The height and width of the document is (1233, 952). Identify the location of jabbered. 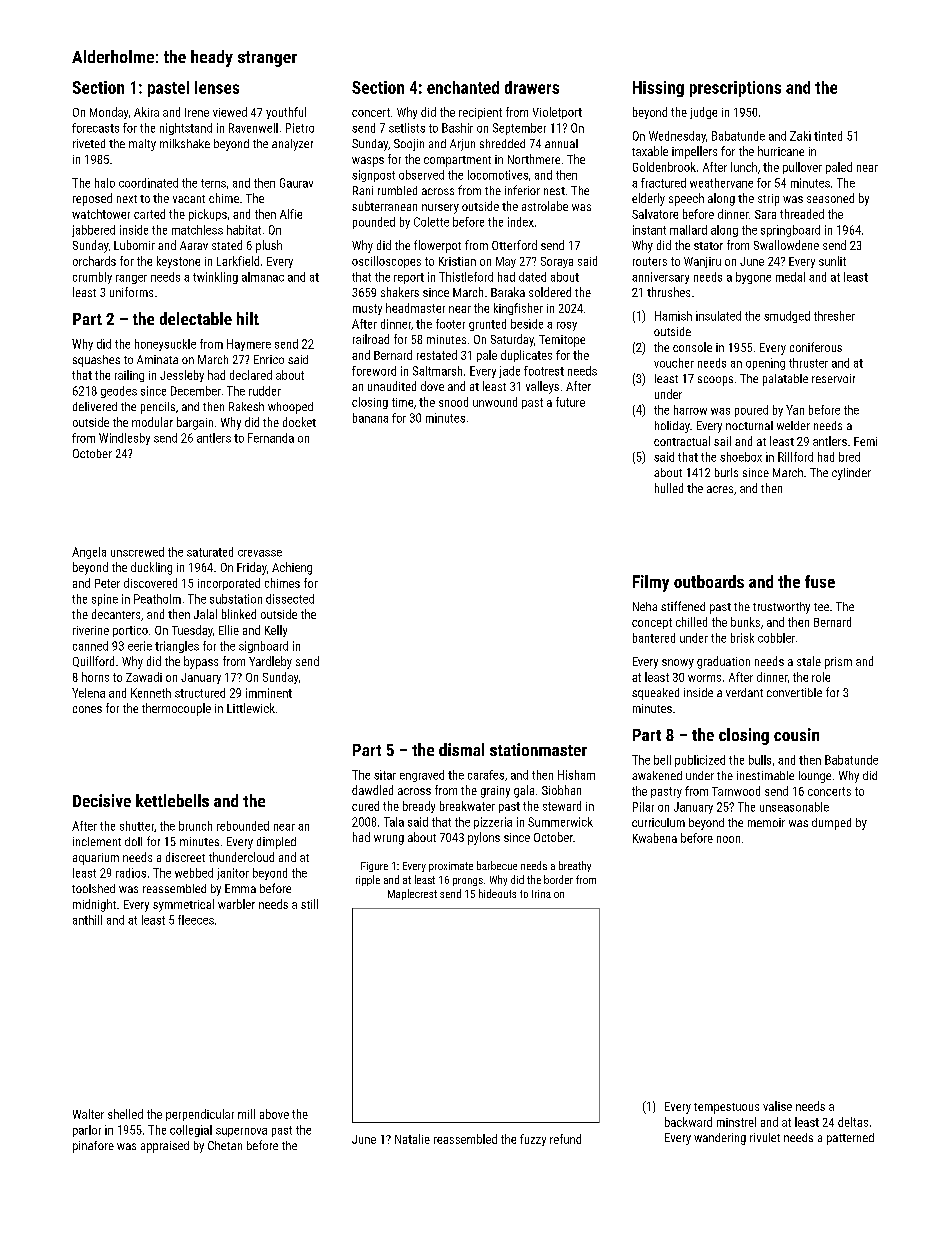
(93, 231).
